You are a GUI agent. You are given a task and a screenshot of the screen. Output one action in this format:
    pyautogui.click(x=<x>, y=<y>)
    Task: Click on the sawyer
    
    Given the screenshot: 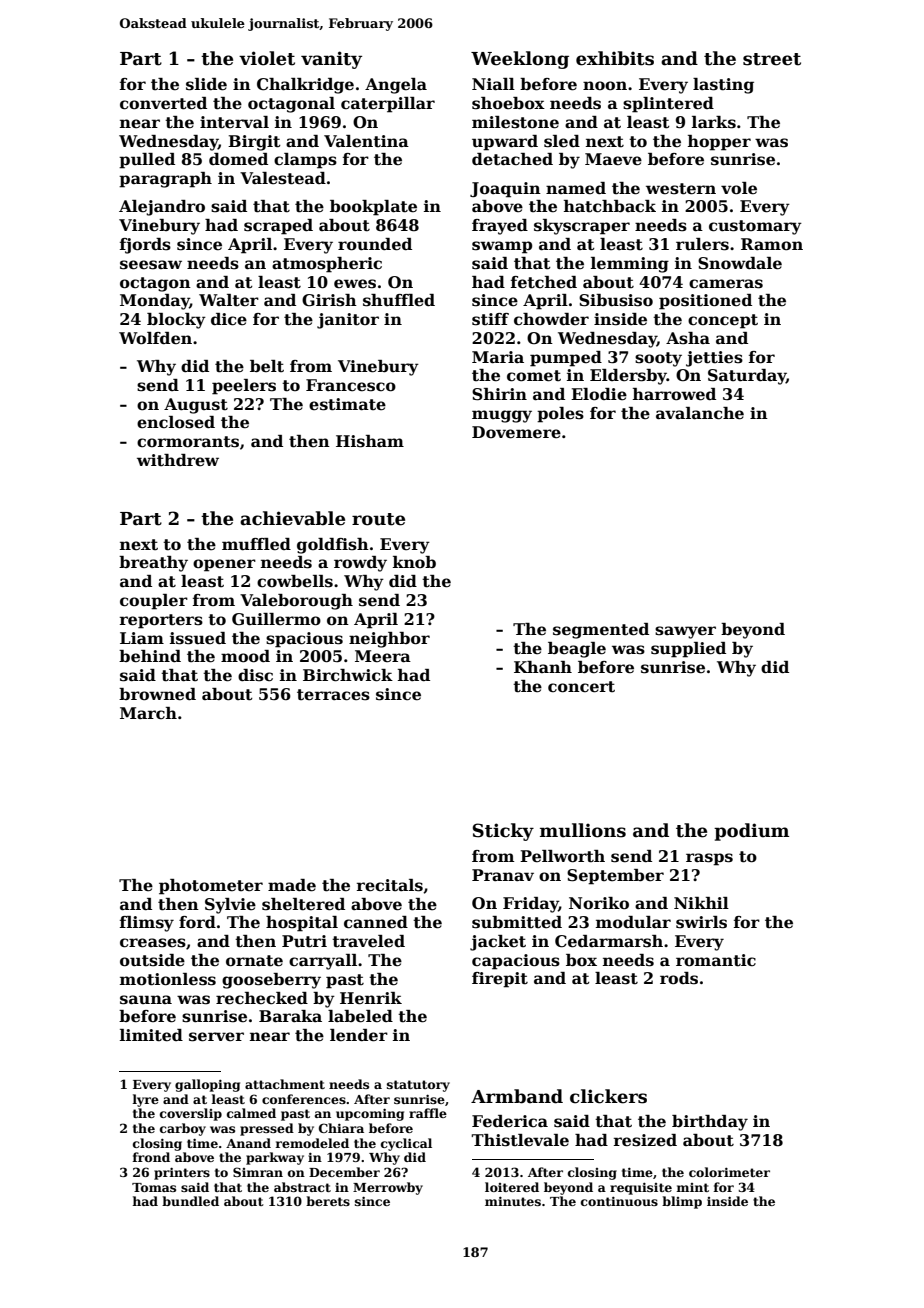 What is the action you would take?
    pyautogui.click(x=685, y=632)
